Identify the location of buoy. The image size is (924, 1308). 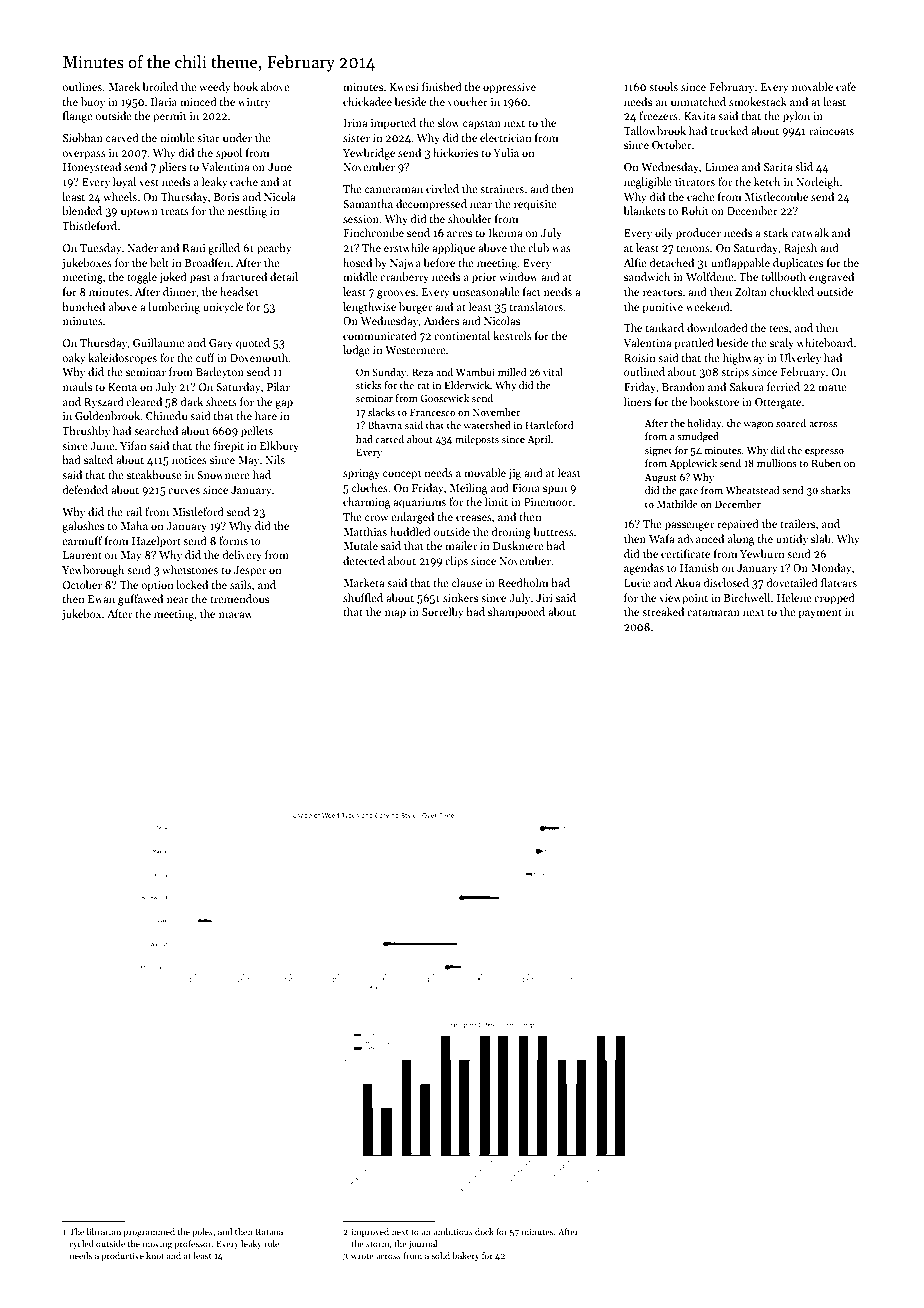
(93, 102).
